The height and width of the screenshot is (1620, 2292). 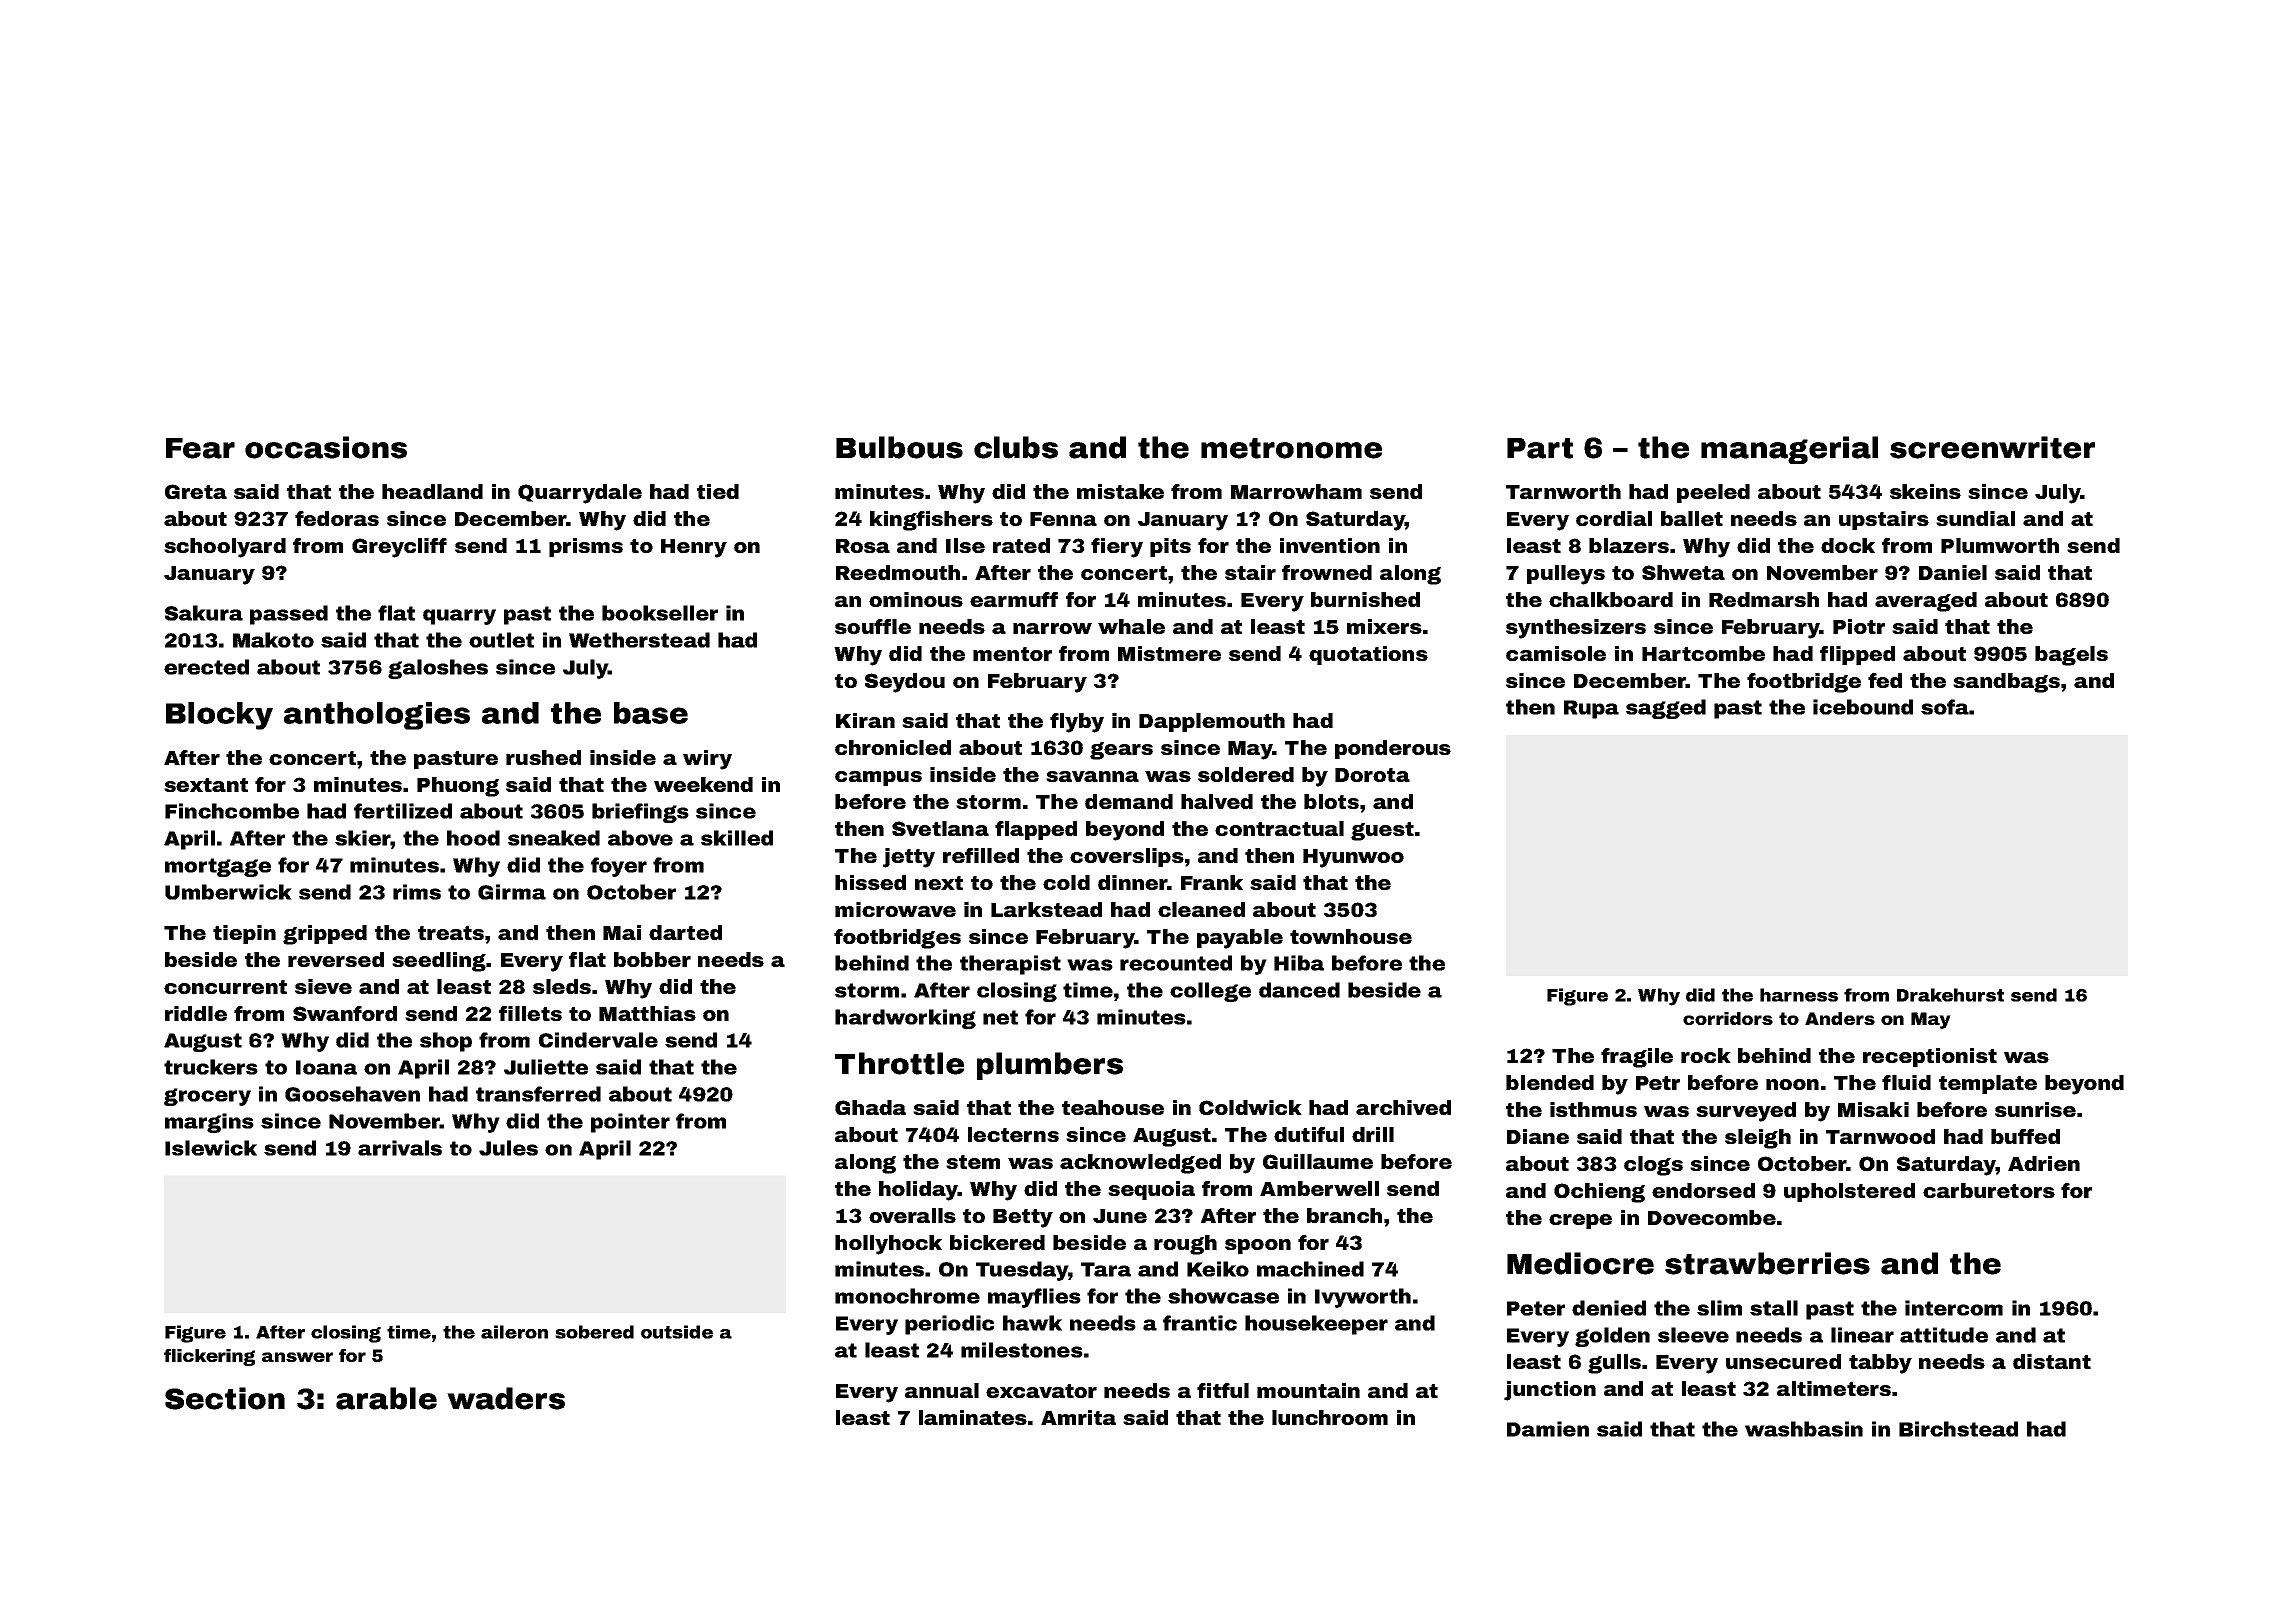 I want to click on Drakehurst, so click(x=1950, y=995).
